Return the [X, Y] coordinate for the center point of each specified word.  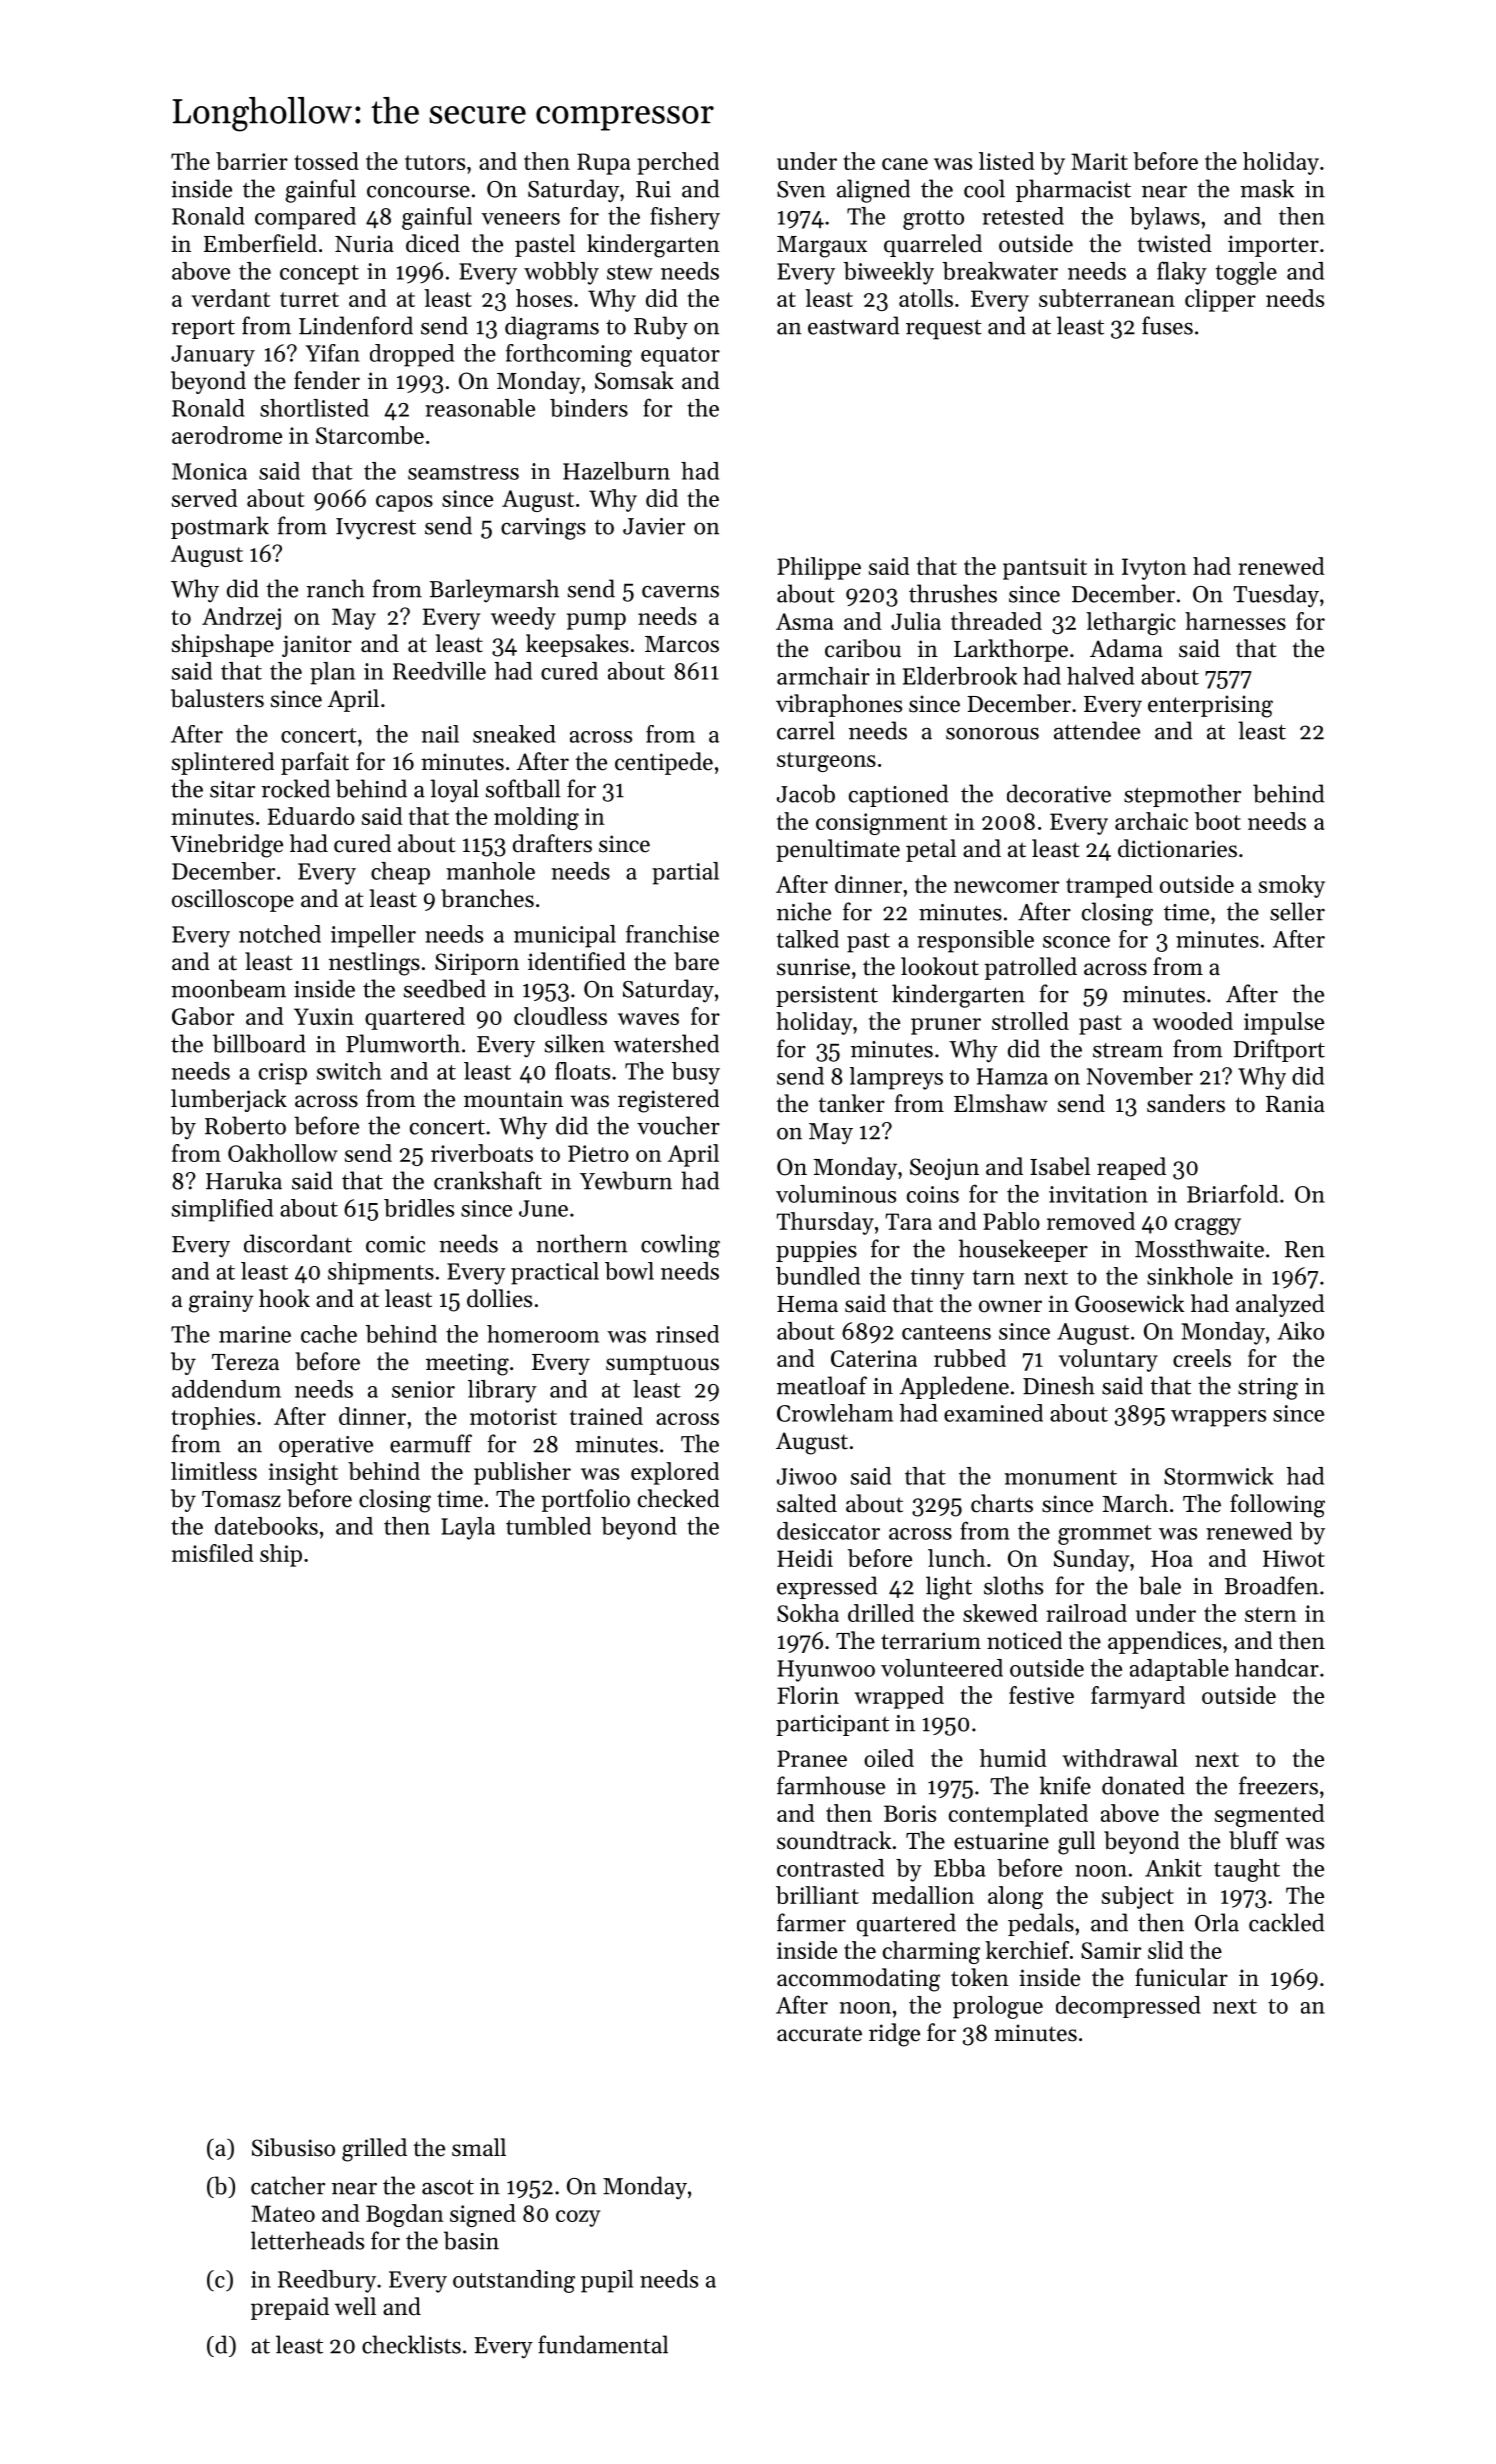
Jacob [806, 793]
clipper [1220, 300]
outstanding [514, 2281]
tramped [1109, 886]
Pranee [812, 1758]
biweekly [889, 273]
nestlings [374, 964]
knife [1065, 1785]
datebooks [266, 1526]
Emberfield [260, 243]
